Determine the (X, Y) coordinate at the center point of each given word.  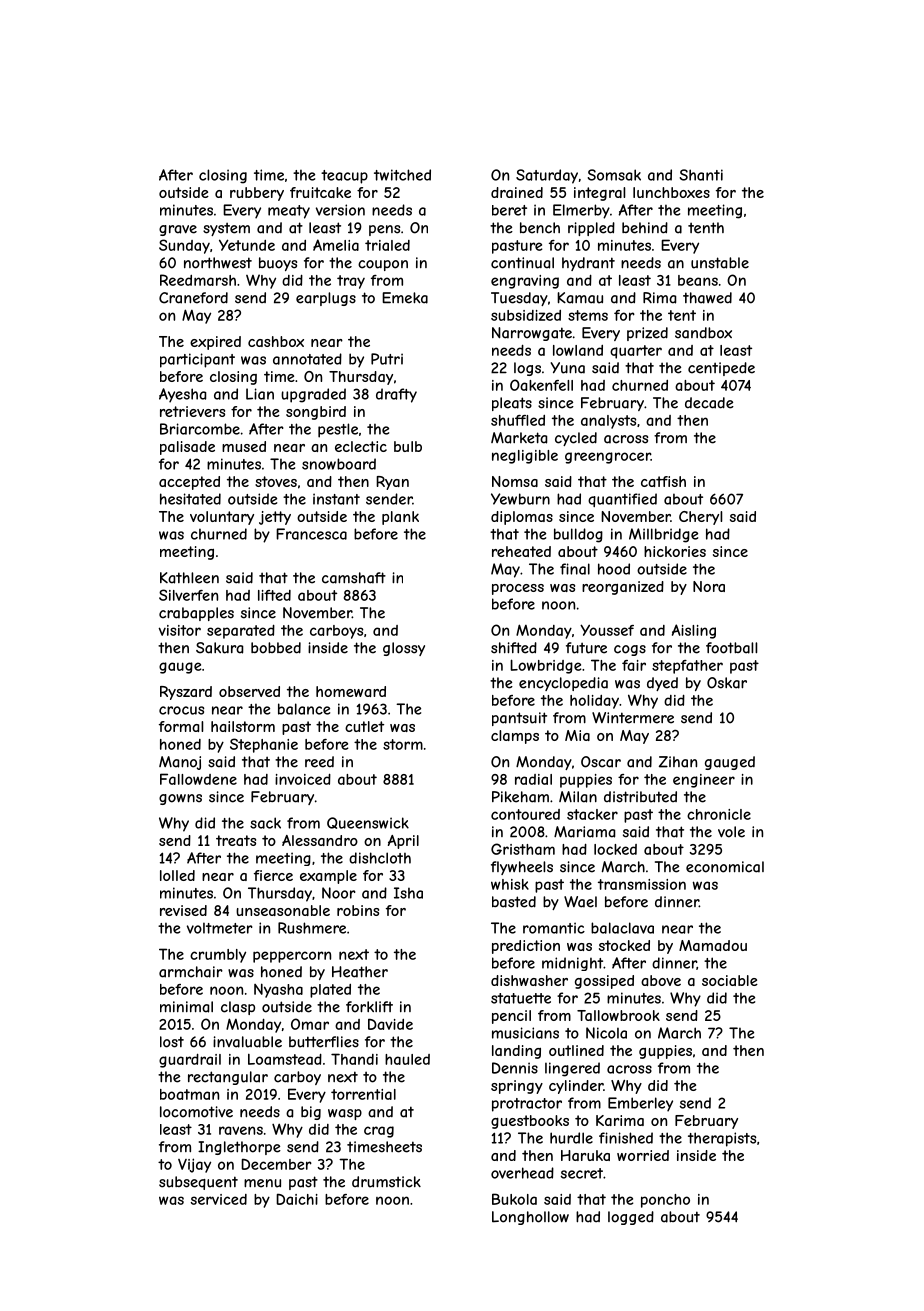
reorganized (623, 588)
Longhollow (530, 1218)
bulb (408, 446)
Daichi (297, 1199)
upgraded (313, 395)
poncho (665, 1201)
